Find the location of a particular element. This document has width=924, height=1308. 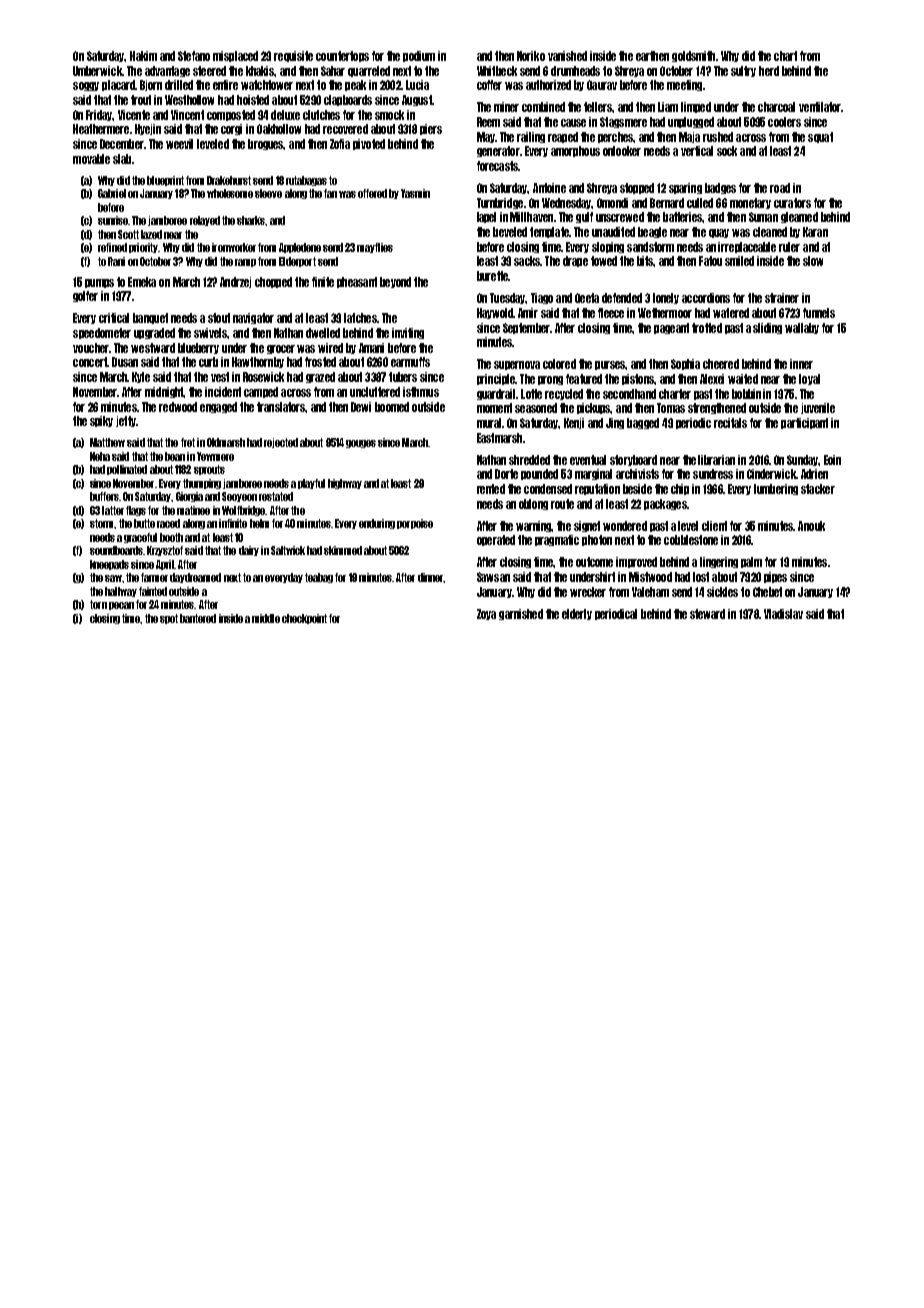

ventilator is located at coordinates (820, 107).
